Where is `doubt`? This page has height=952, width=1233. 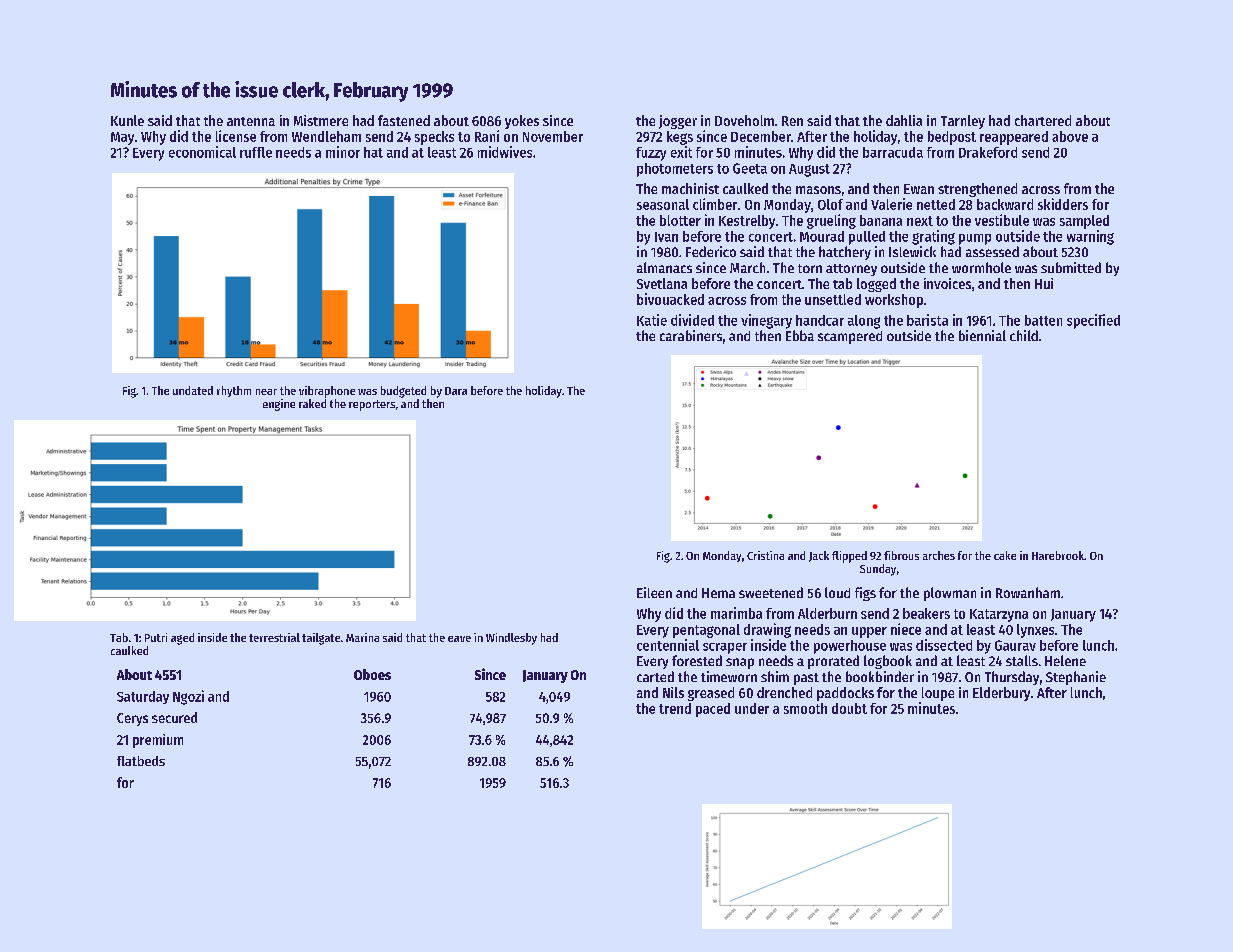
doubt is located at coordinates (849, 708).
